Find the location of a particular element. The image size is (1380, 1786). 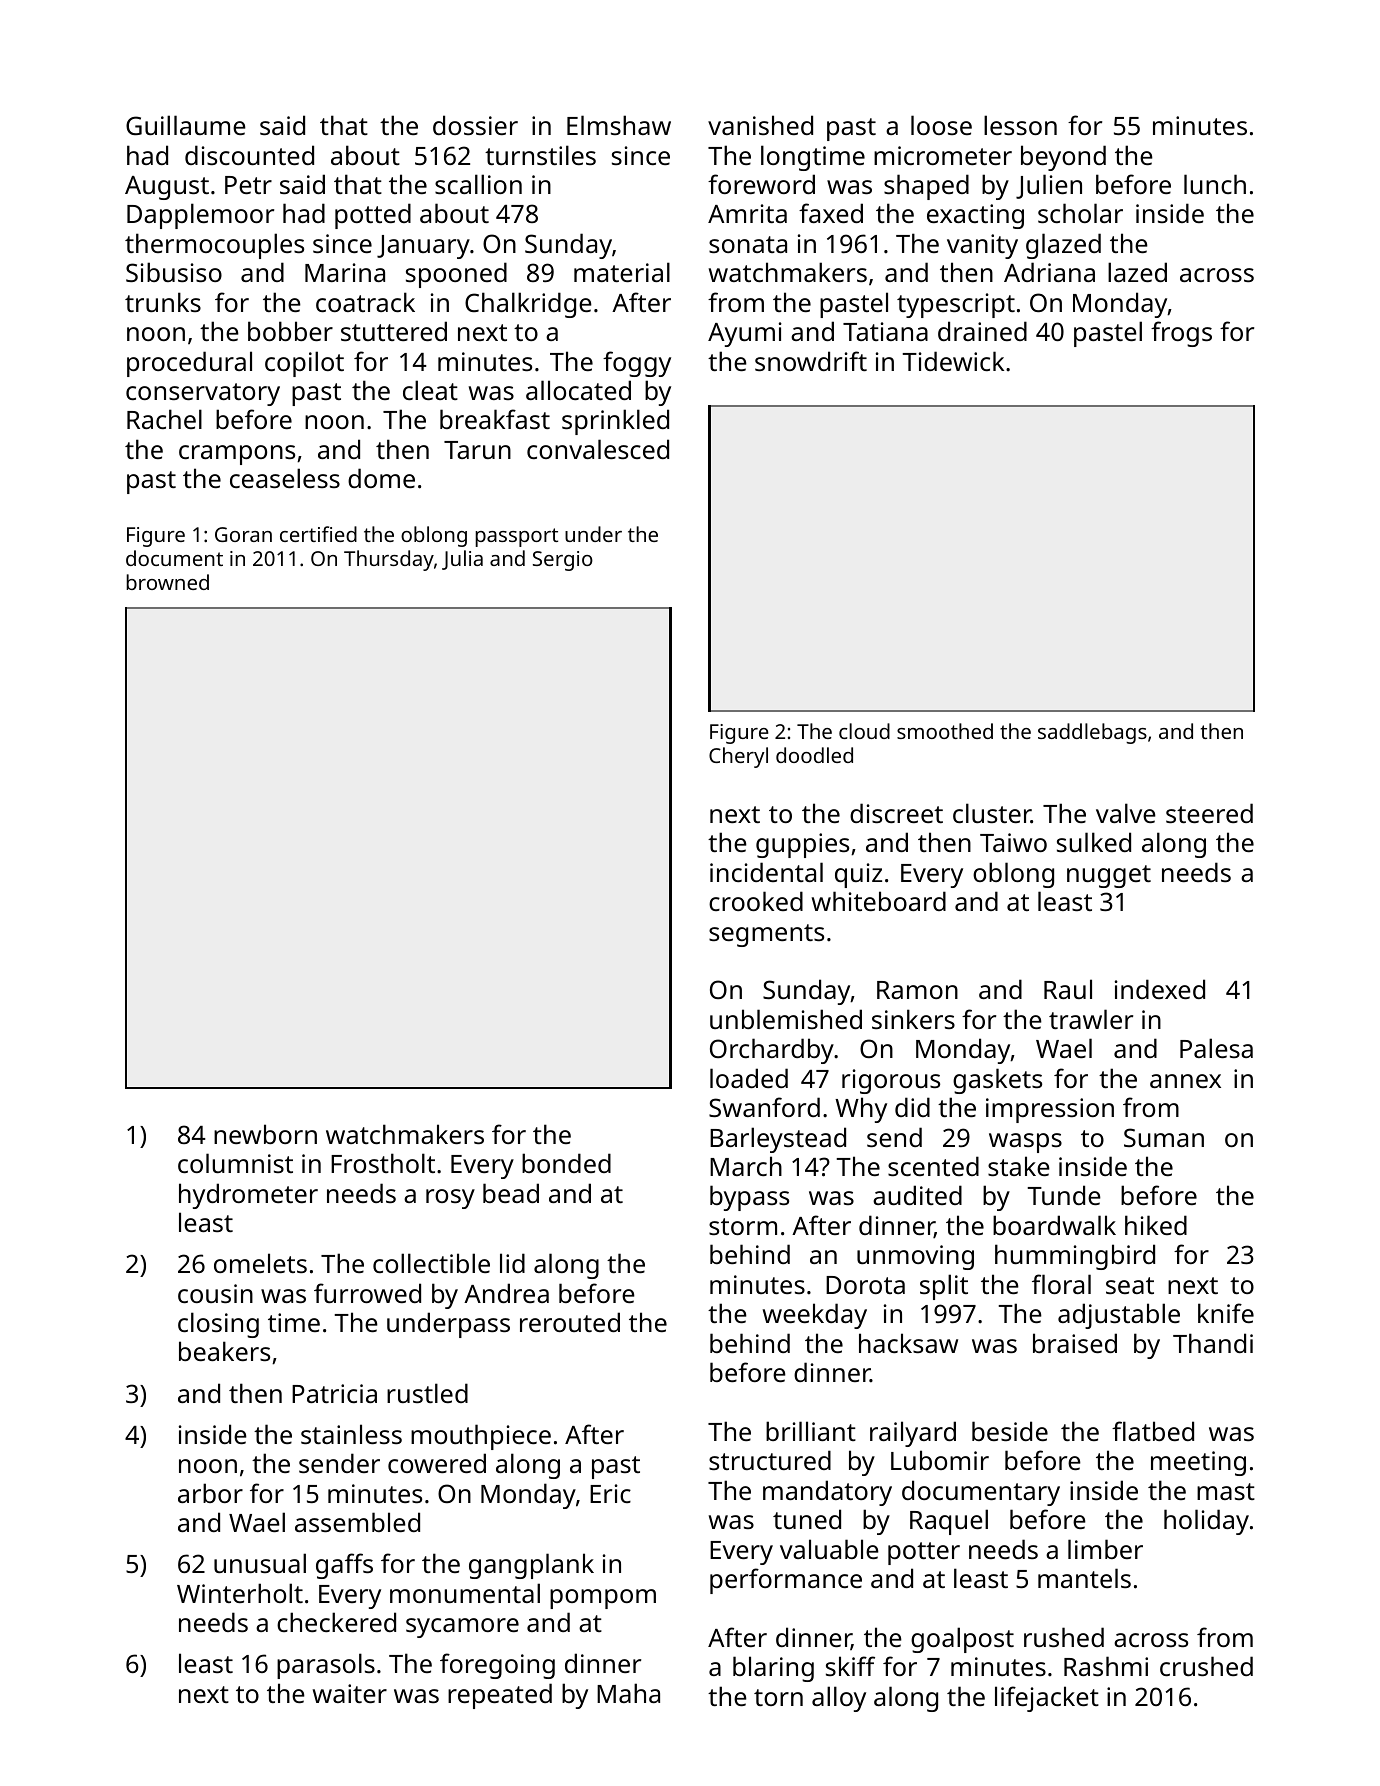

Tunde is located at coordinates (1064, 1195).
